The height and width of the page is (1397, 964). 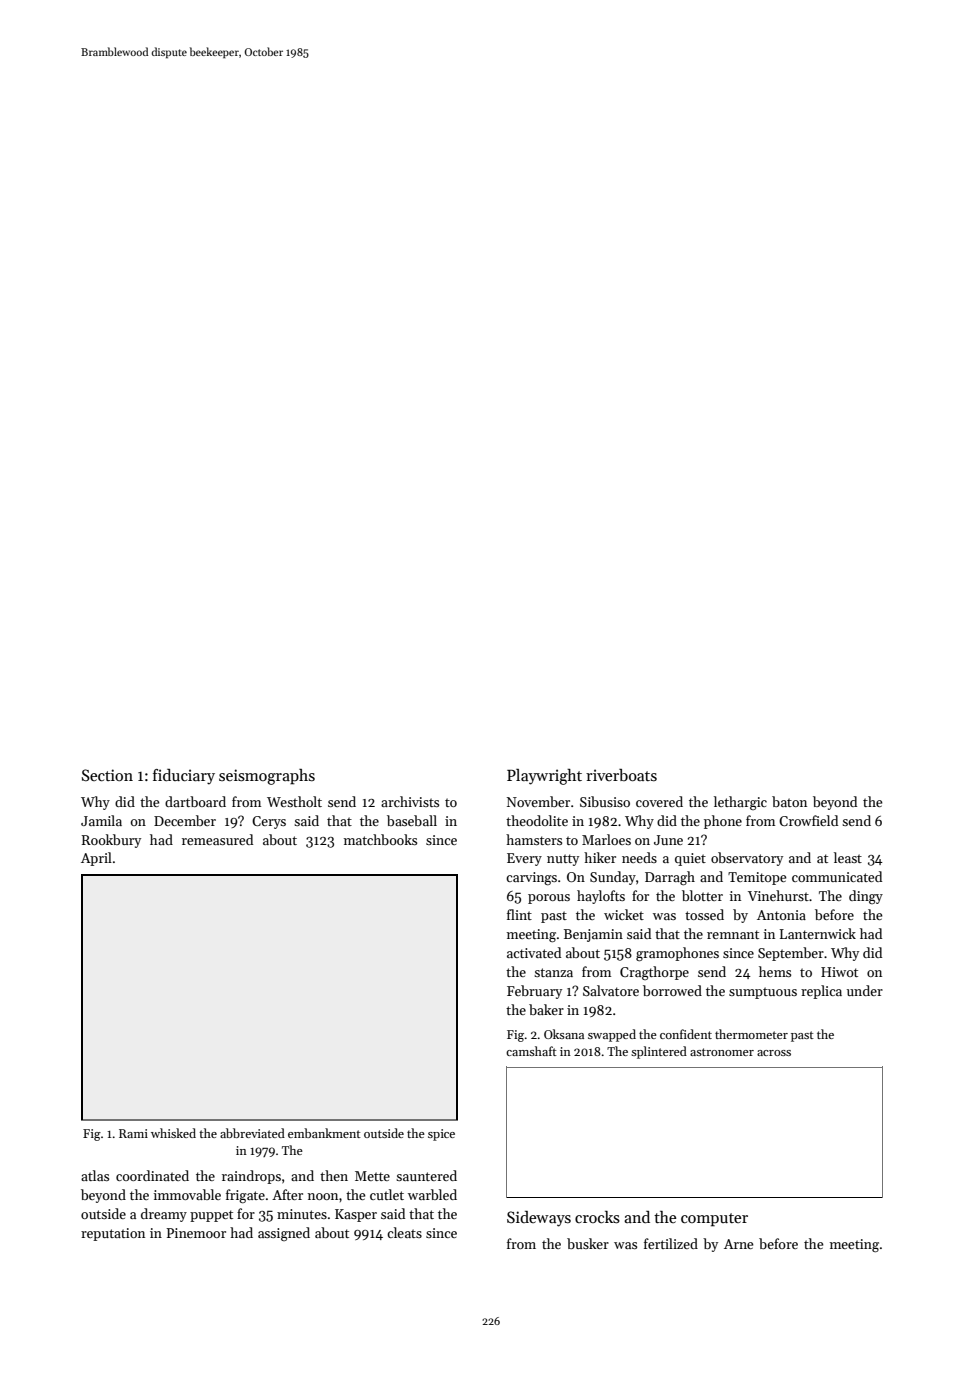 I want to click on reputation, so click(x=113, y=1234).
